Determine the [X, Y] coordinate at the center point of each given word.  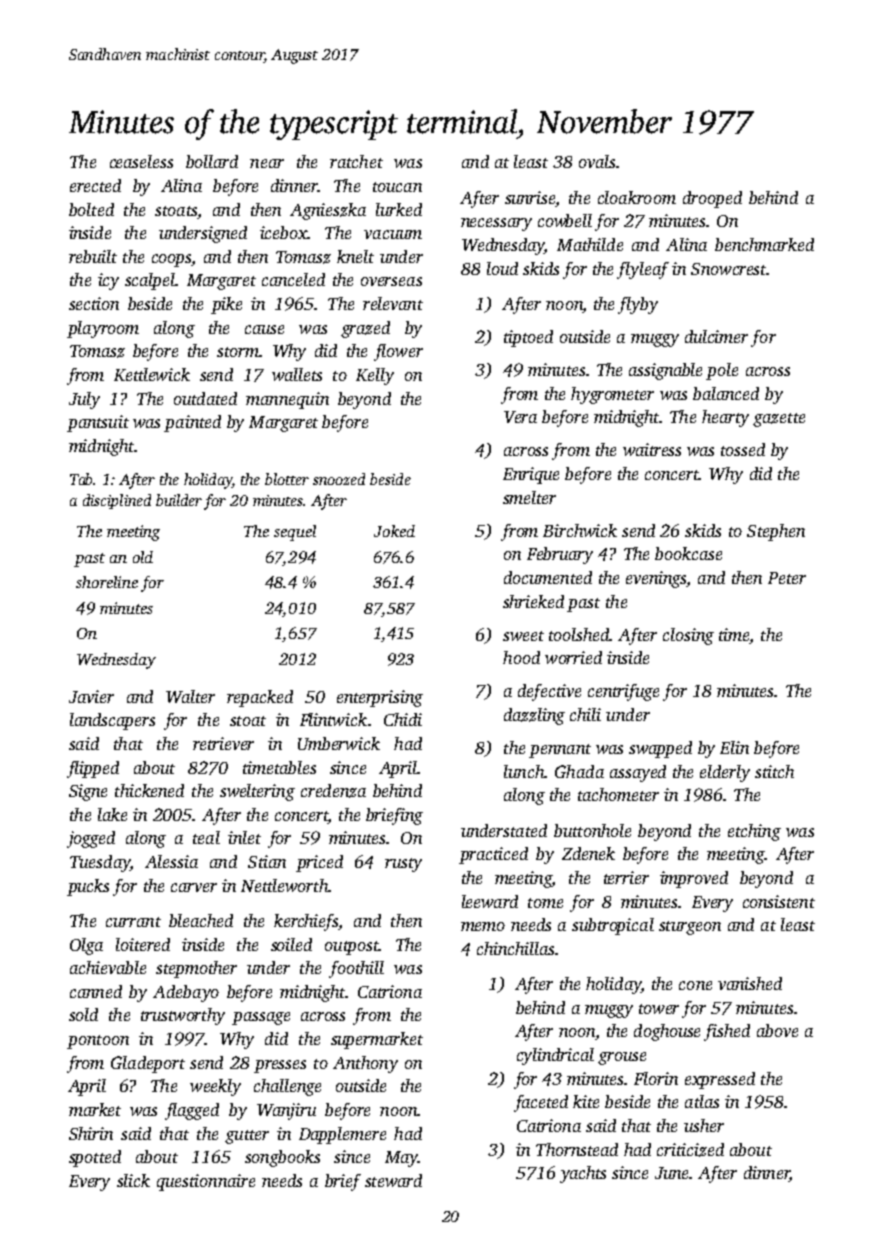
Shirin [91, 1133]
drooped [712, 199]
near [267, 163]
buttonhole [592, 830]
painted [192, 423]
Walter [190, 696]
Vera [520, 417]
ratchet [356, 161]
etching [754, 832]
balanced [726, 393]
